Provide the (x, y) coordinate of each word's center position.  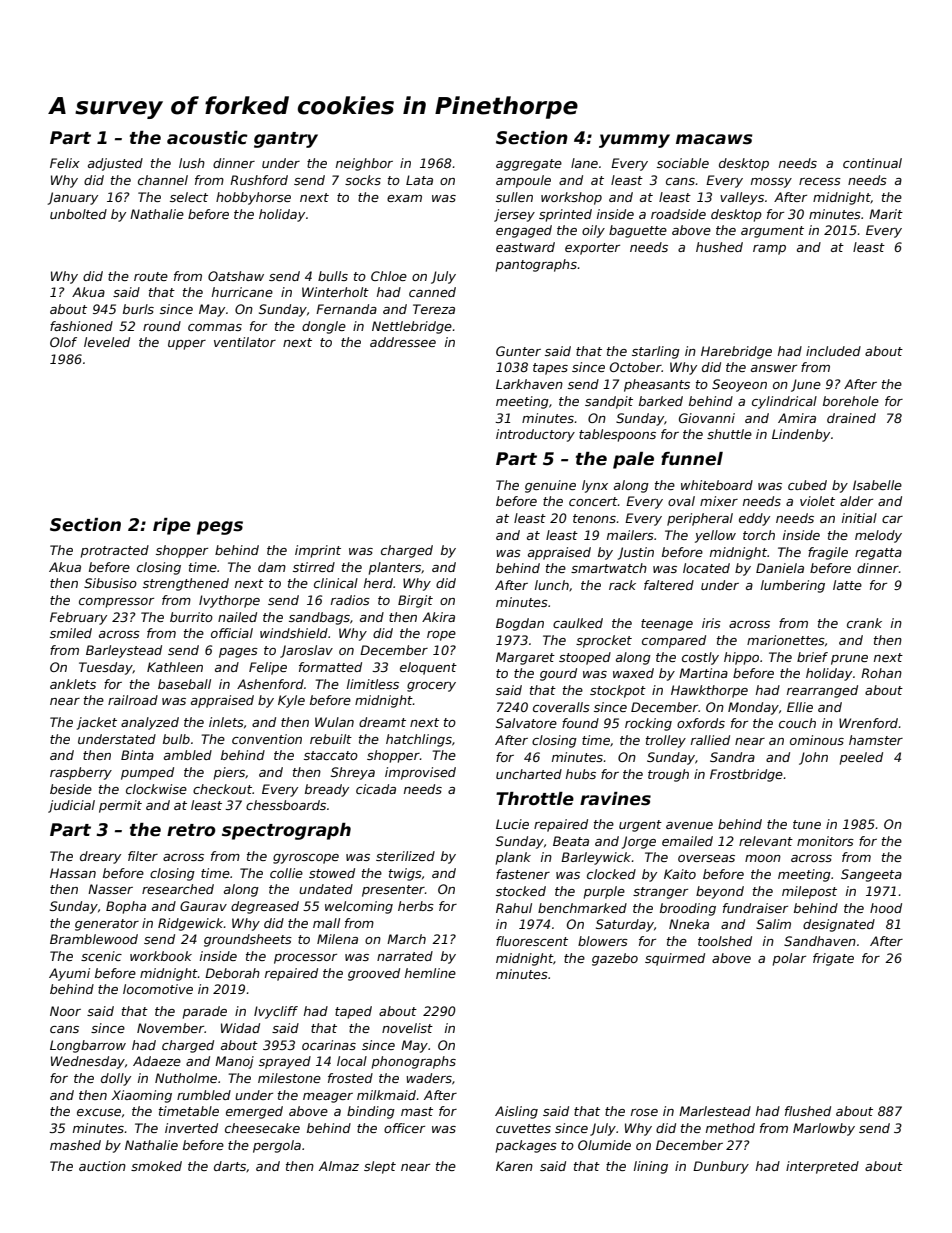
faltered (669, 585)
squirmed (675, 959)
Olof (63, 342)
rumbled (204, 1095)
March (406, 939)
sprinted (565, 215)
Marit (886, 214)
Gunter (518, 351)
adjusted (115, 164)
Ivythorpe (229, 601)
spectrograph (286, 831)
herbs (416, 906)
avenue (689, 825)
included (833, 351)
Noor (65, 1011)
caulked (578, 623)
